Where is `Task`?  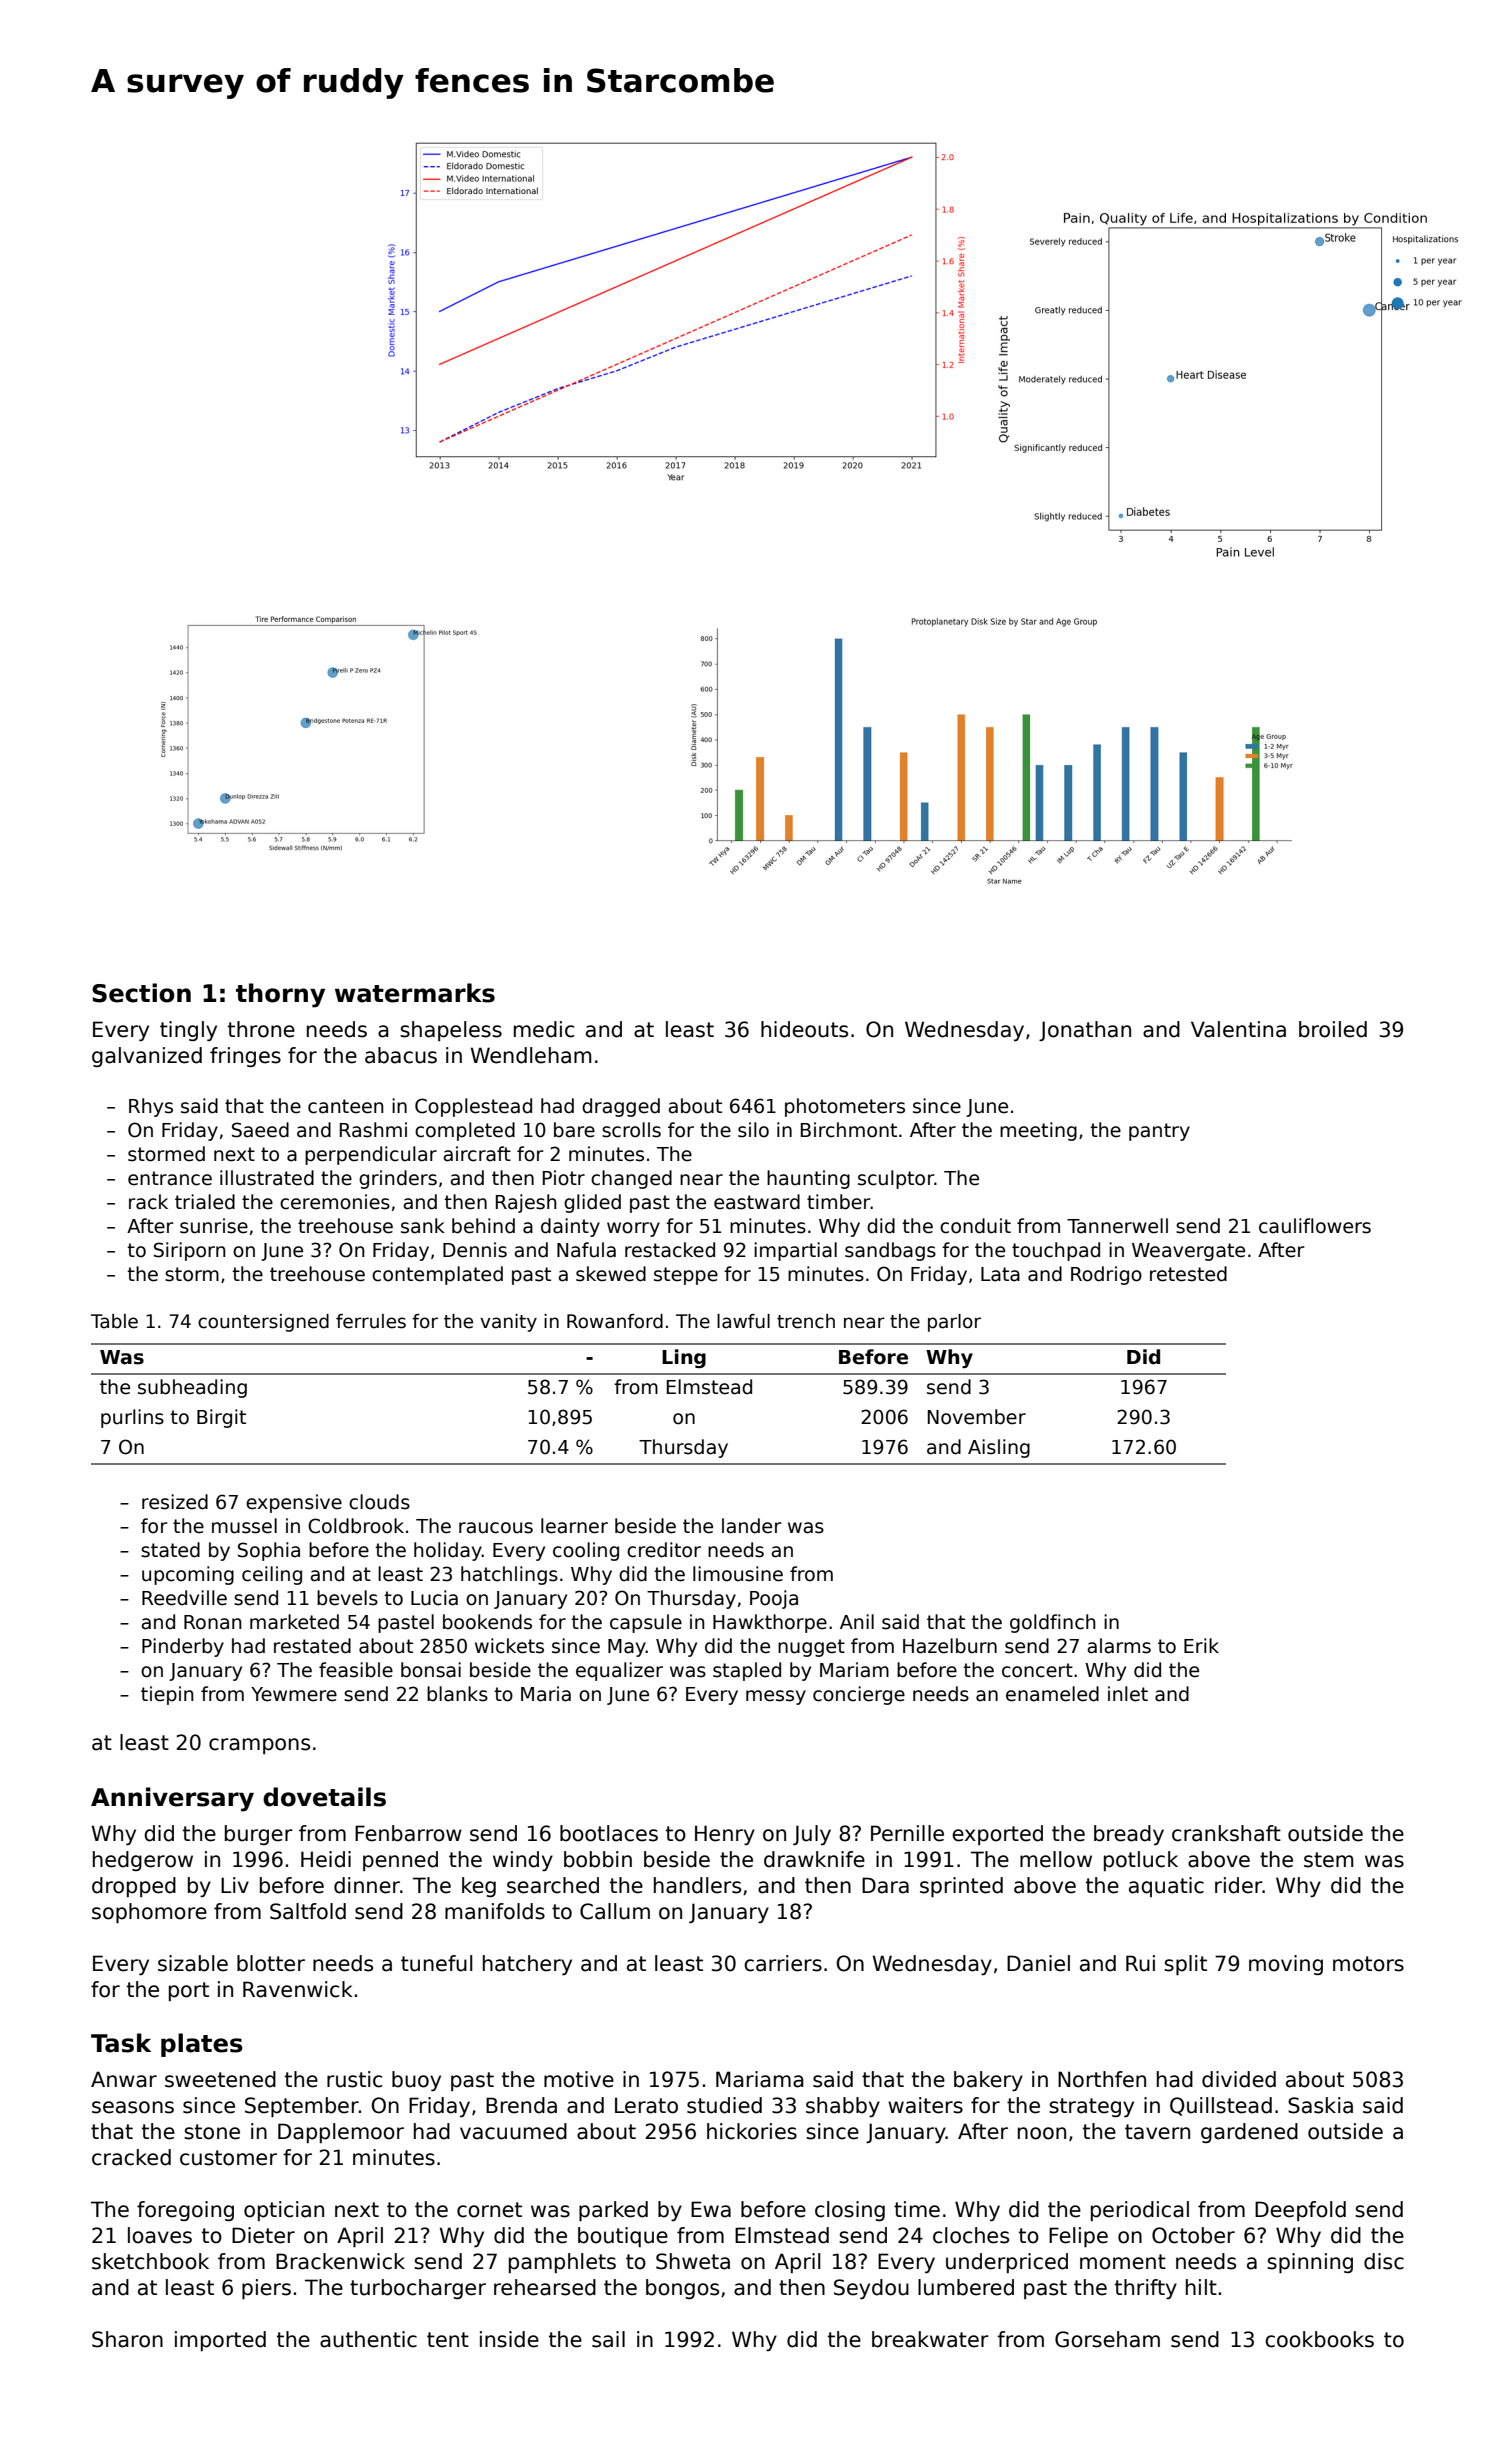 Task is located at coordinates (121, 2043).
